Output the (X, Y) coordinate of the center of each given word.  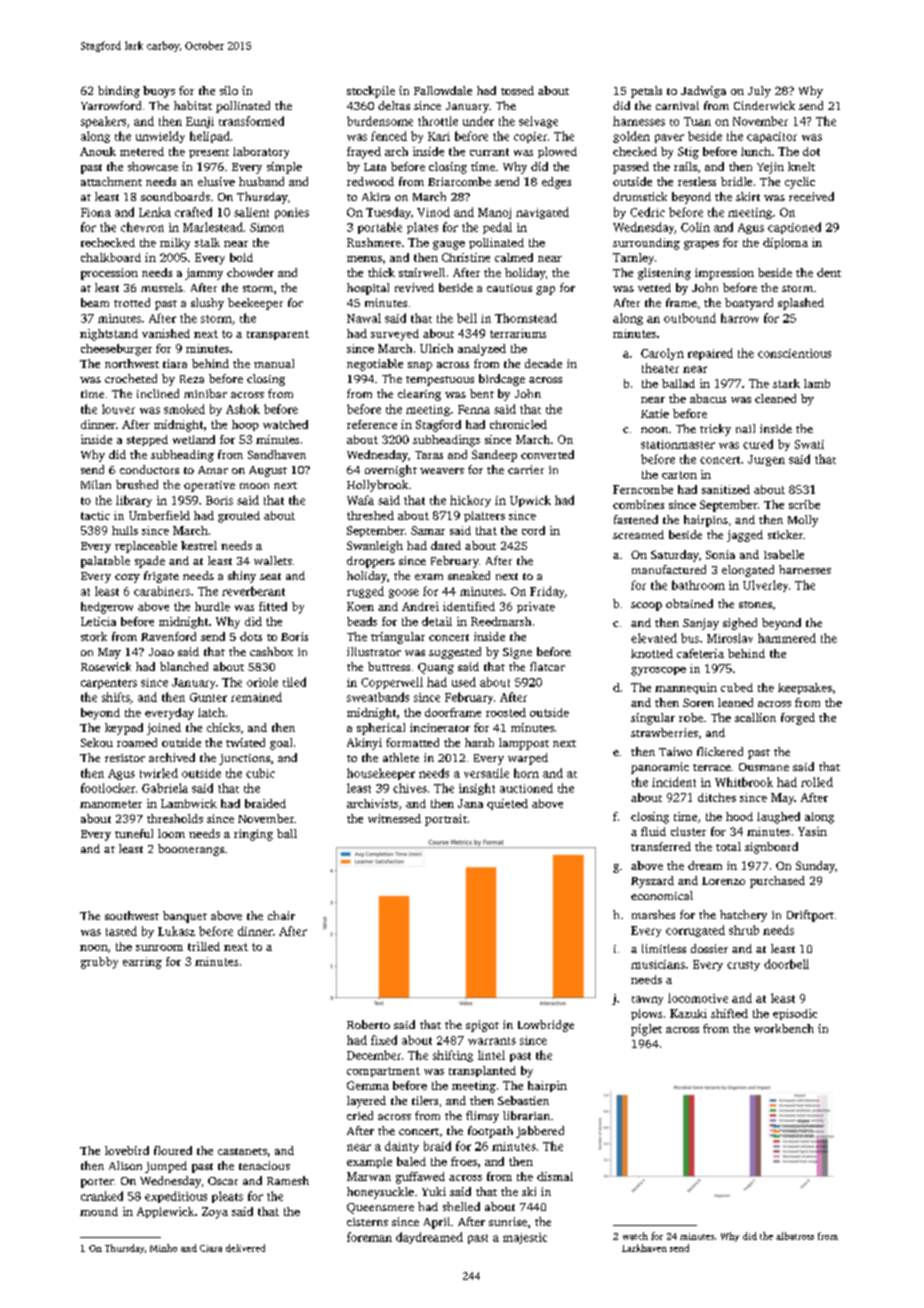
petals (646, 92)
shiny (242, 577)
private (536, 607)
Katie (655, 413)
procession (109, 274)
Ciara (211, 1248)
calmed (514, 257)
